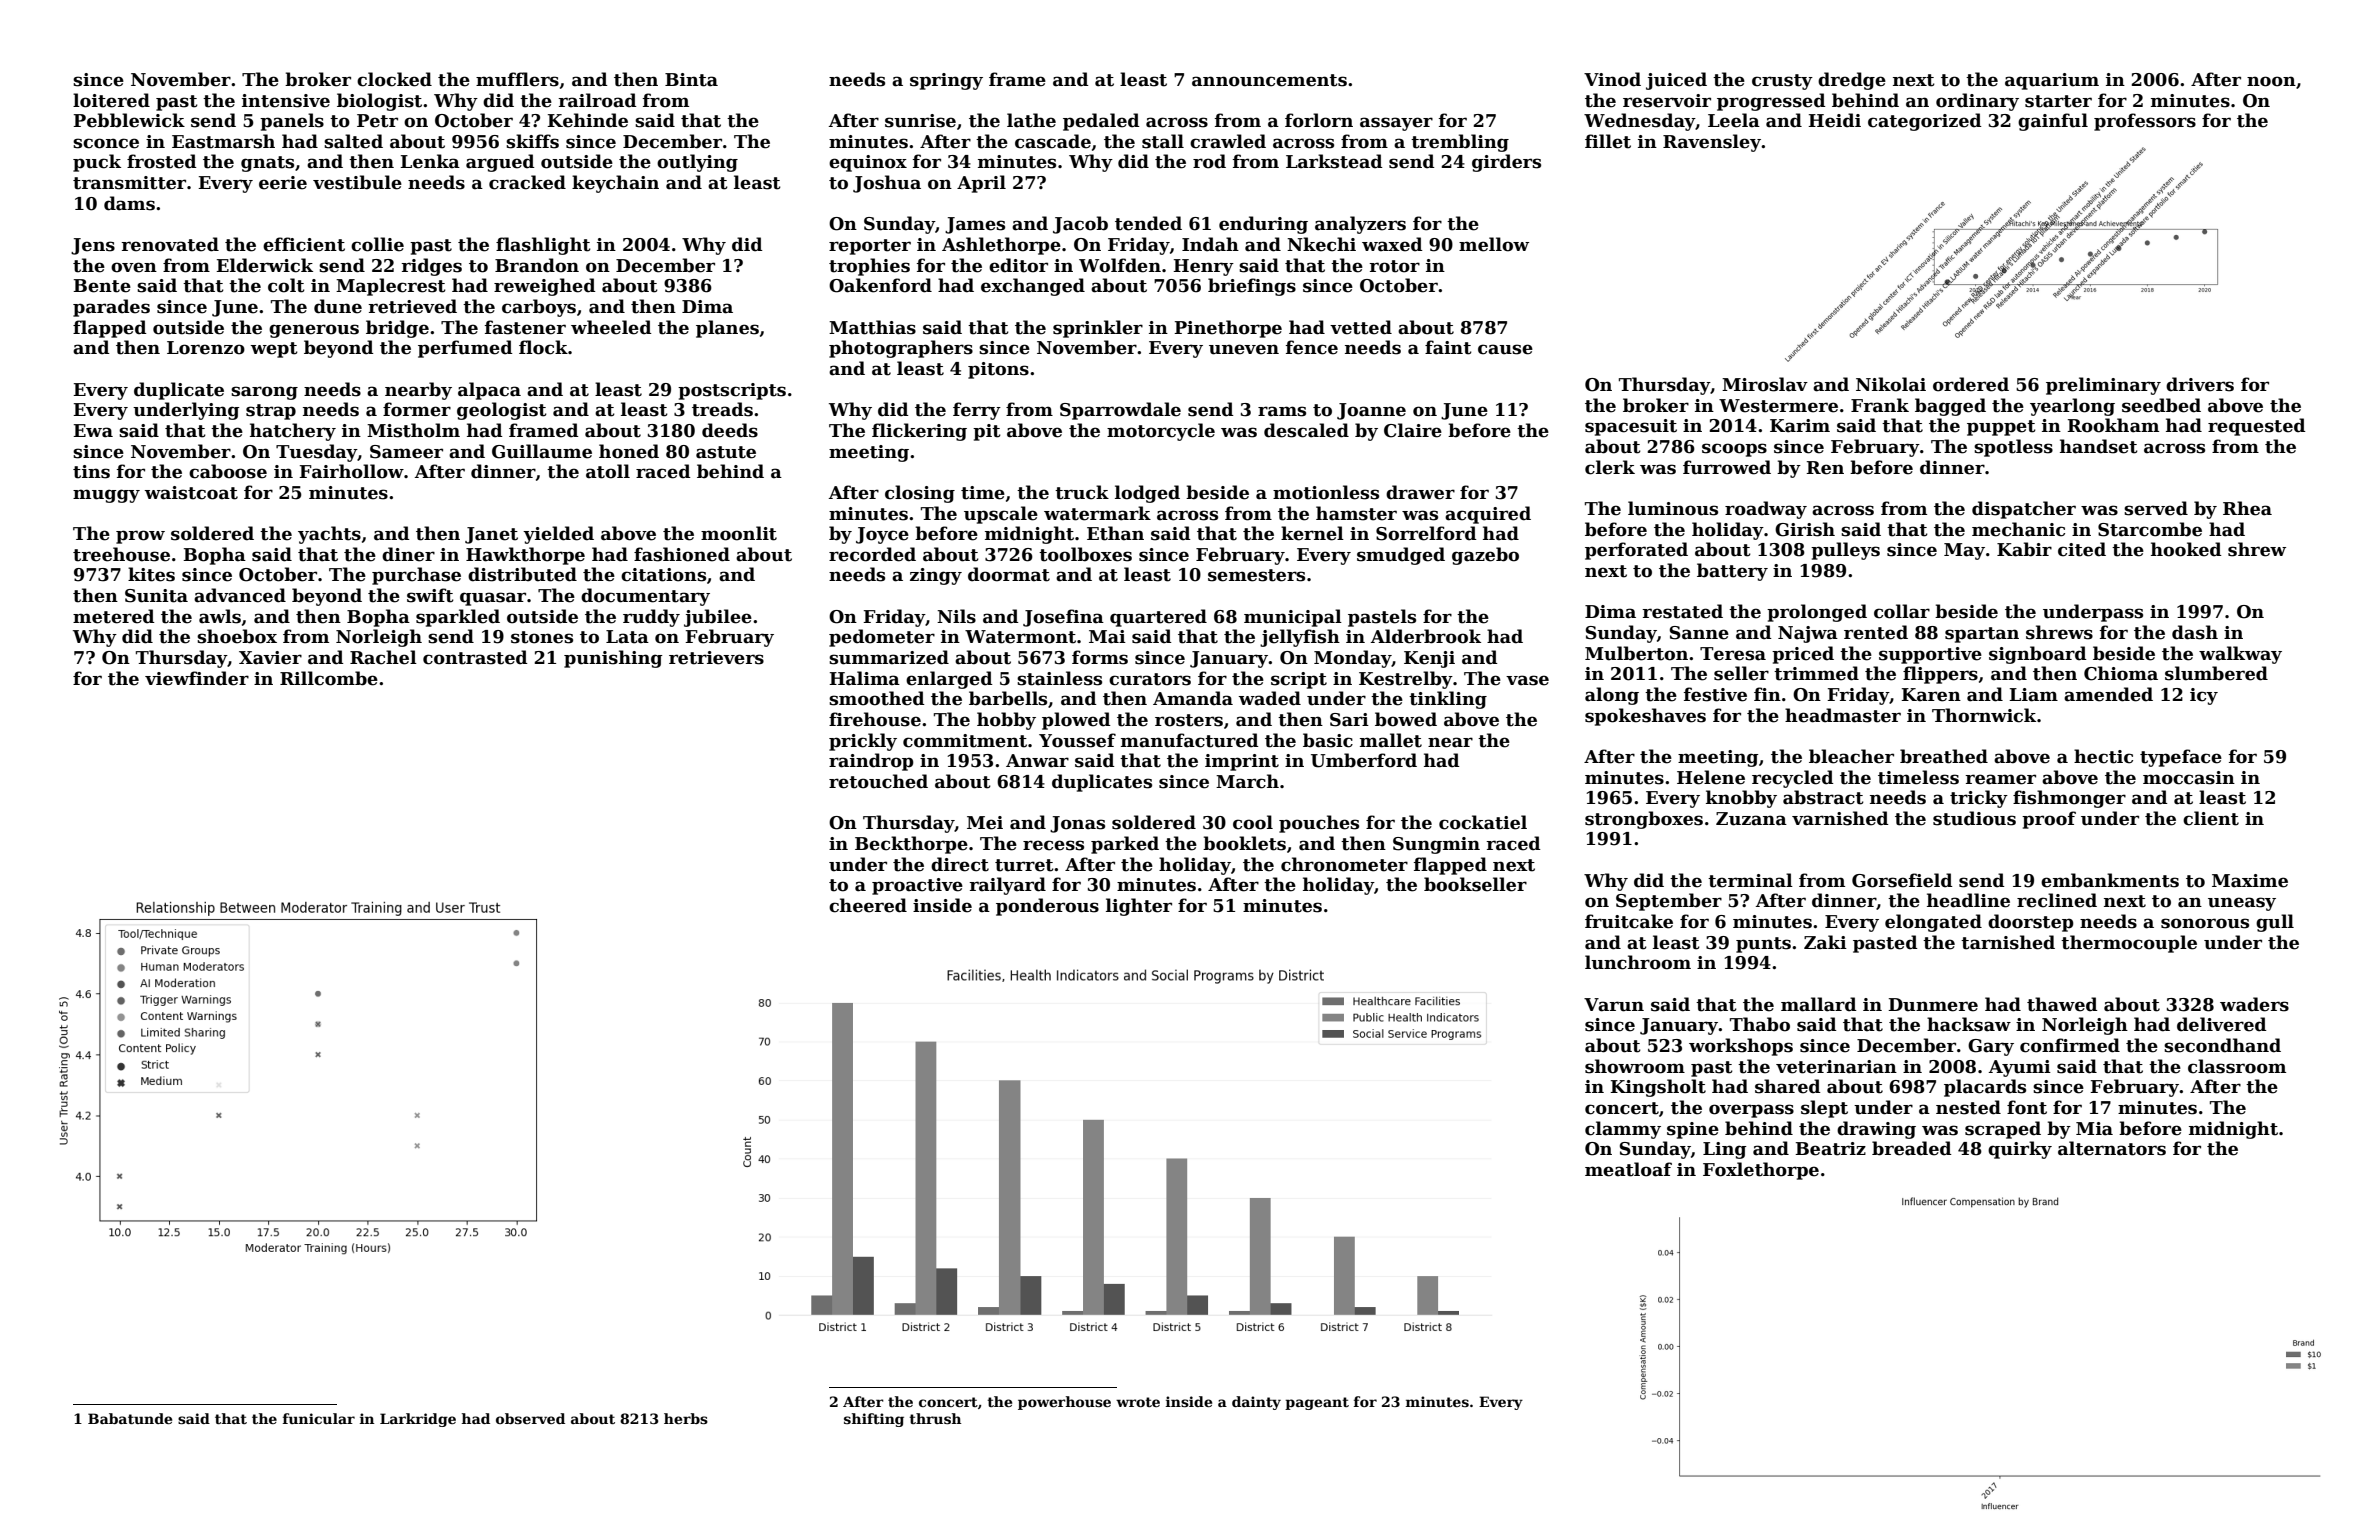  What do you see at coordinates (111, 100) in the image?
I see `loitered` at bounding box center [111, 100].
